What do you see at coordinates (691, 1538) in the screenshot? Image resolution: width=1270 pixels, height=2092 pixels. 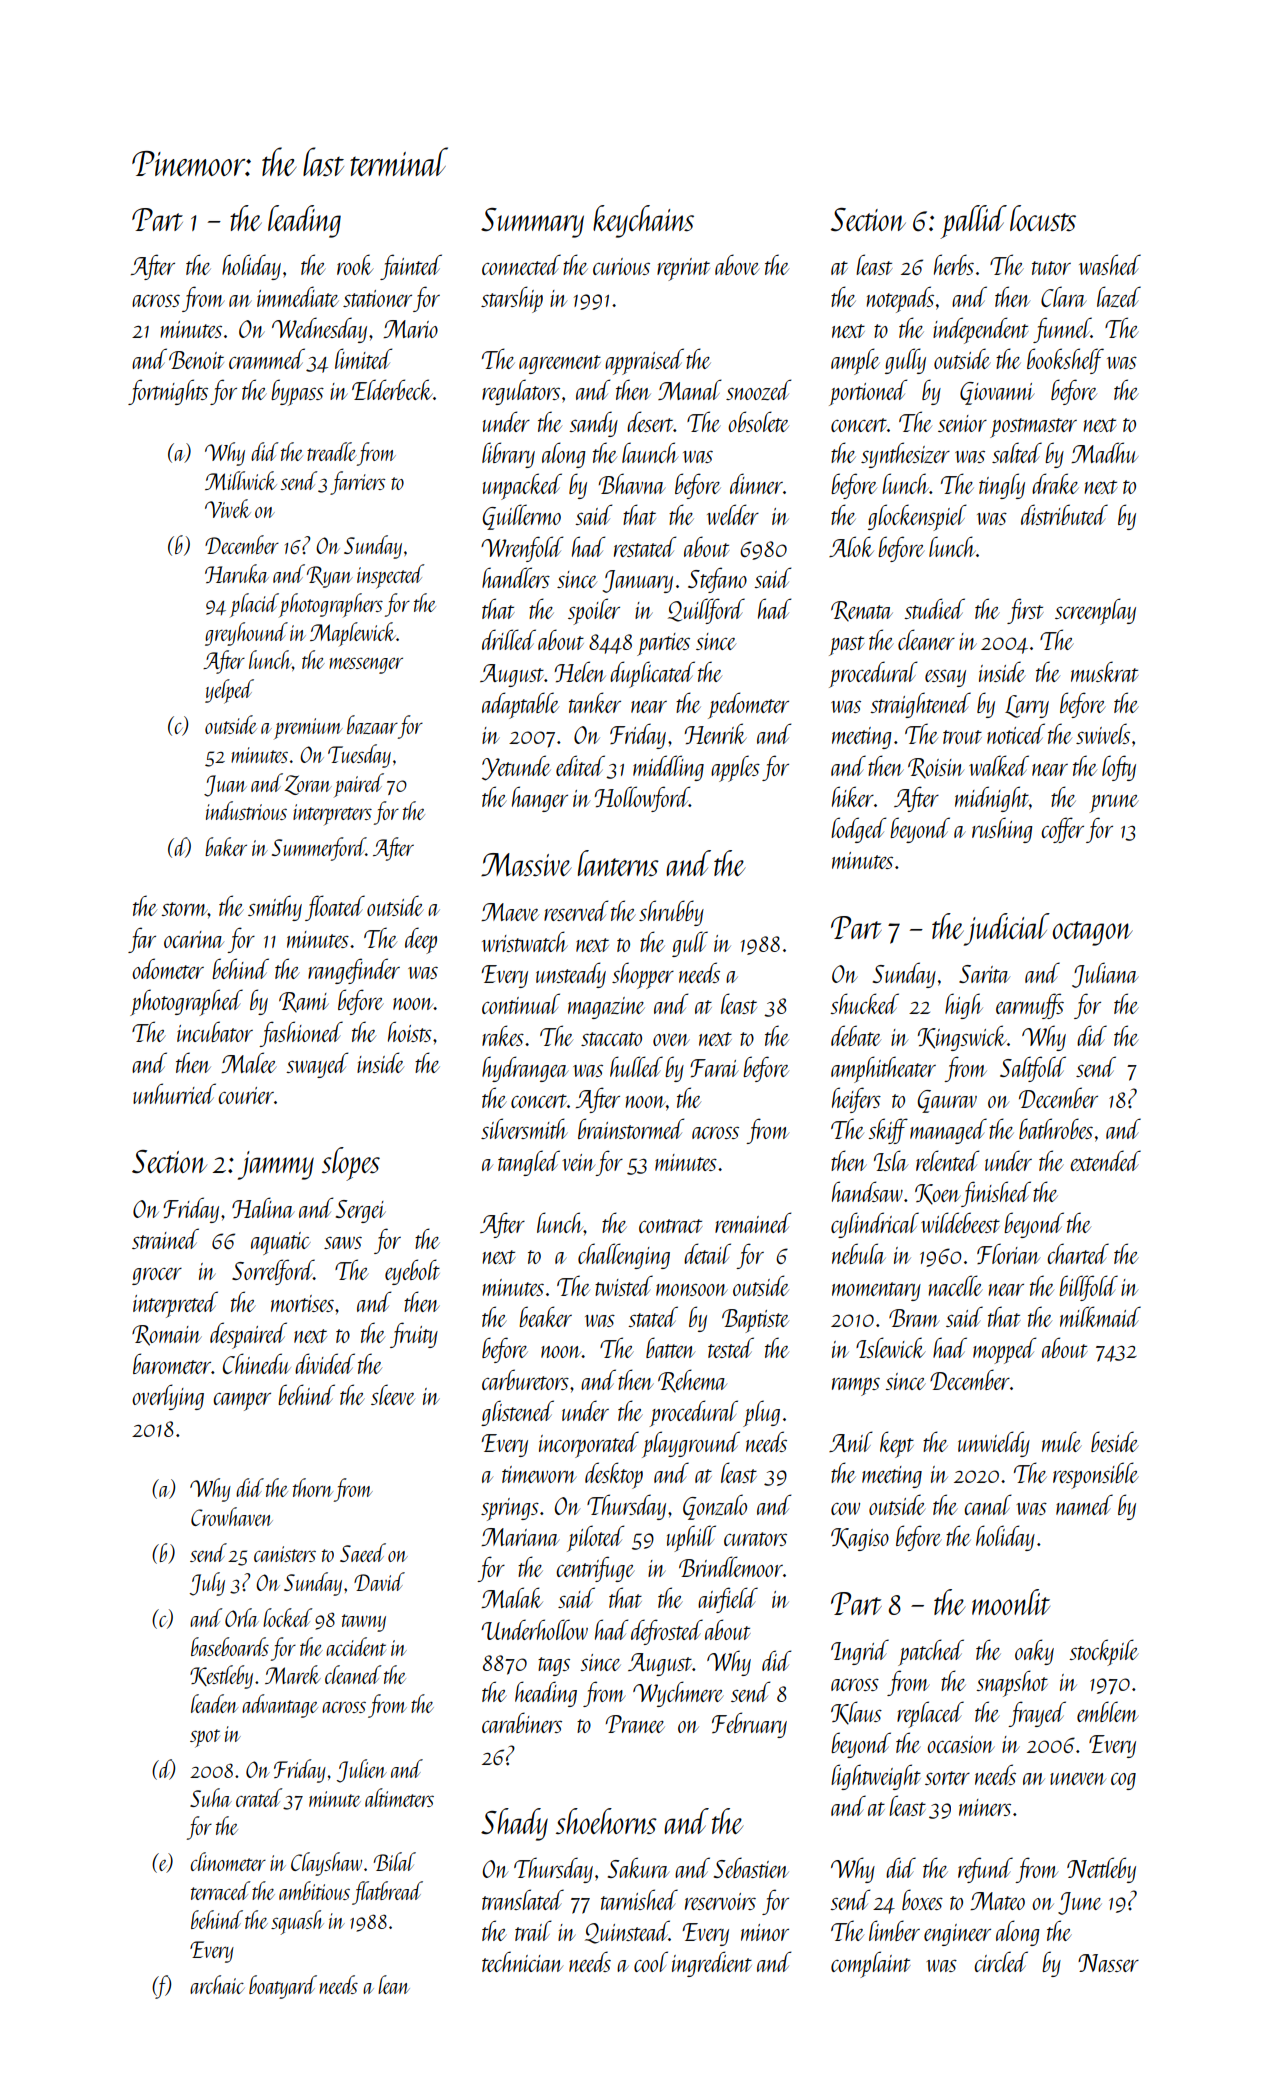 I see `uphill` at bounding box center [691, 1538].
